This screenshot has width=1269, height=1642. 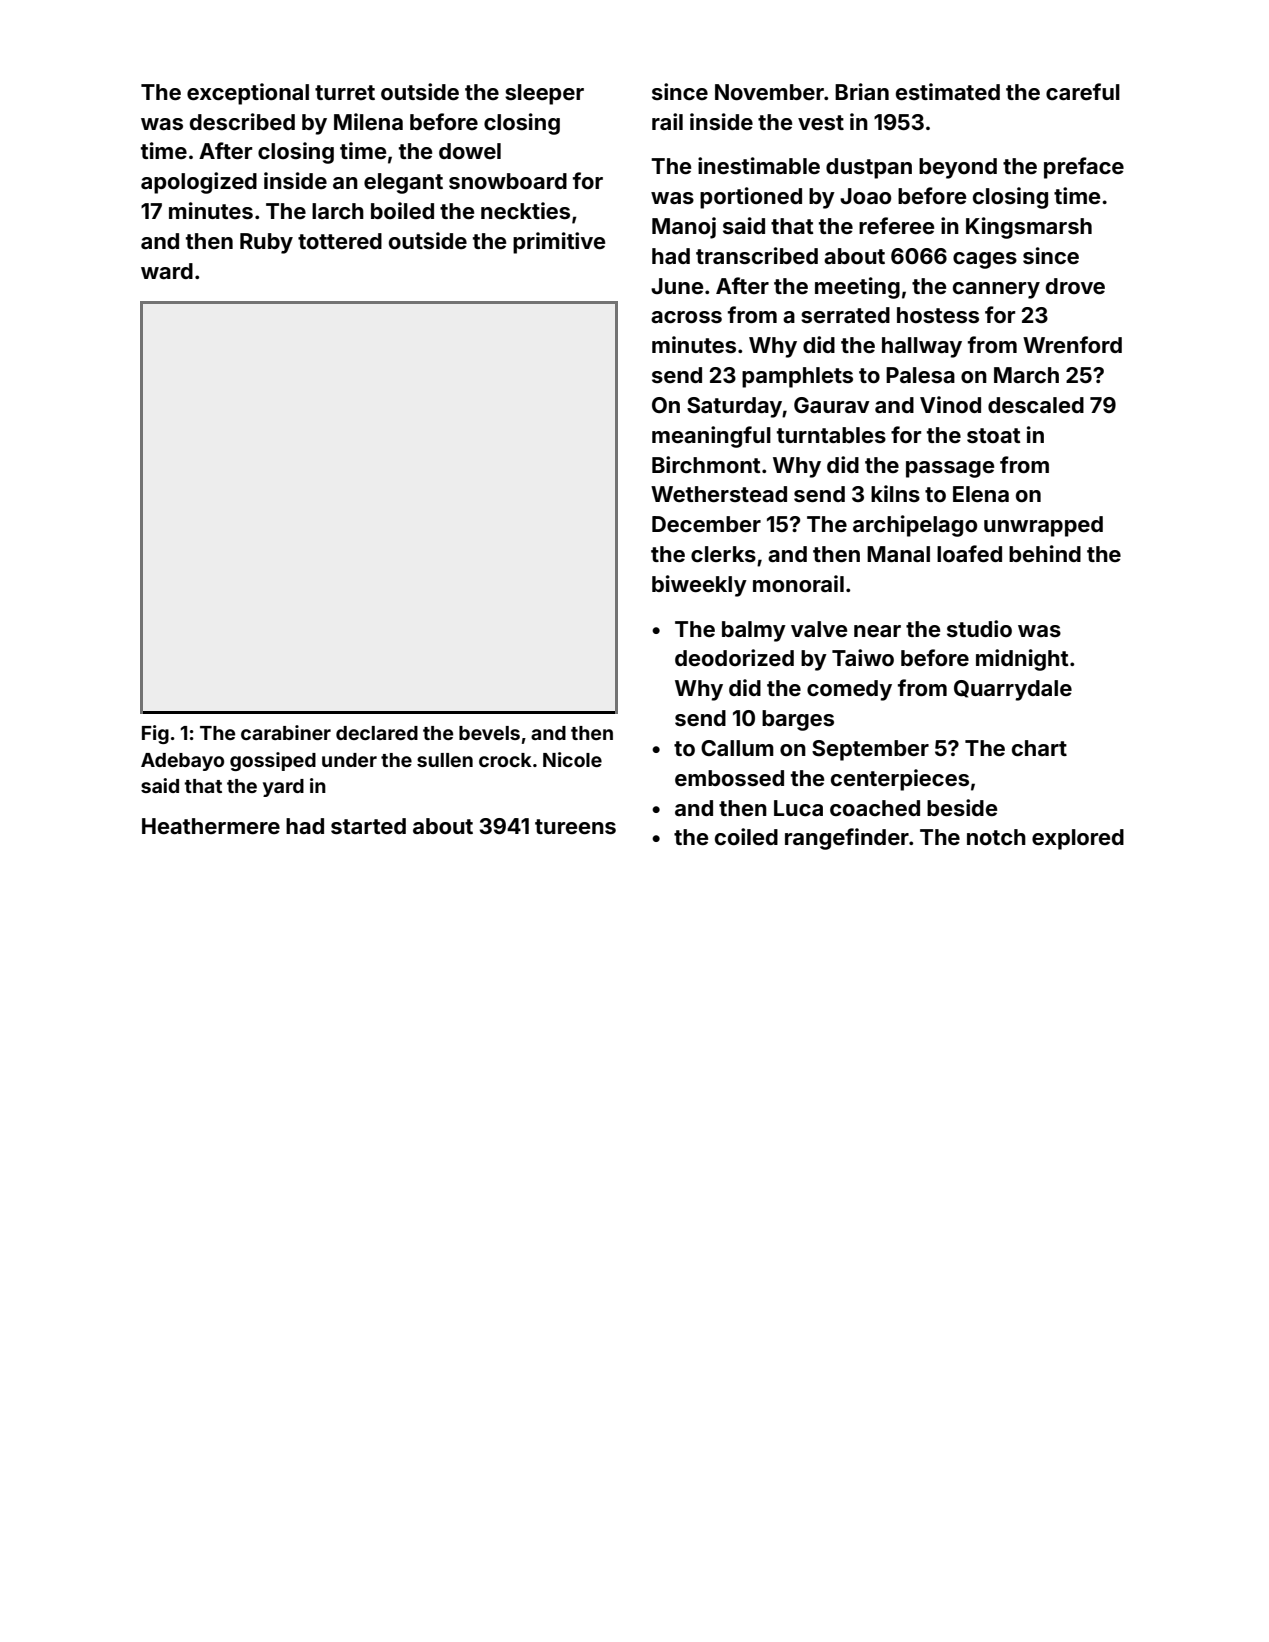 What do you see at coordinates (1084, 168) in the screenshot?
I see `preface` at bounding box center [1084, 168].
